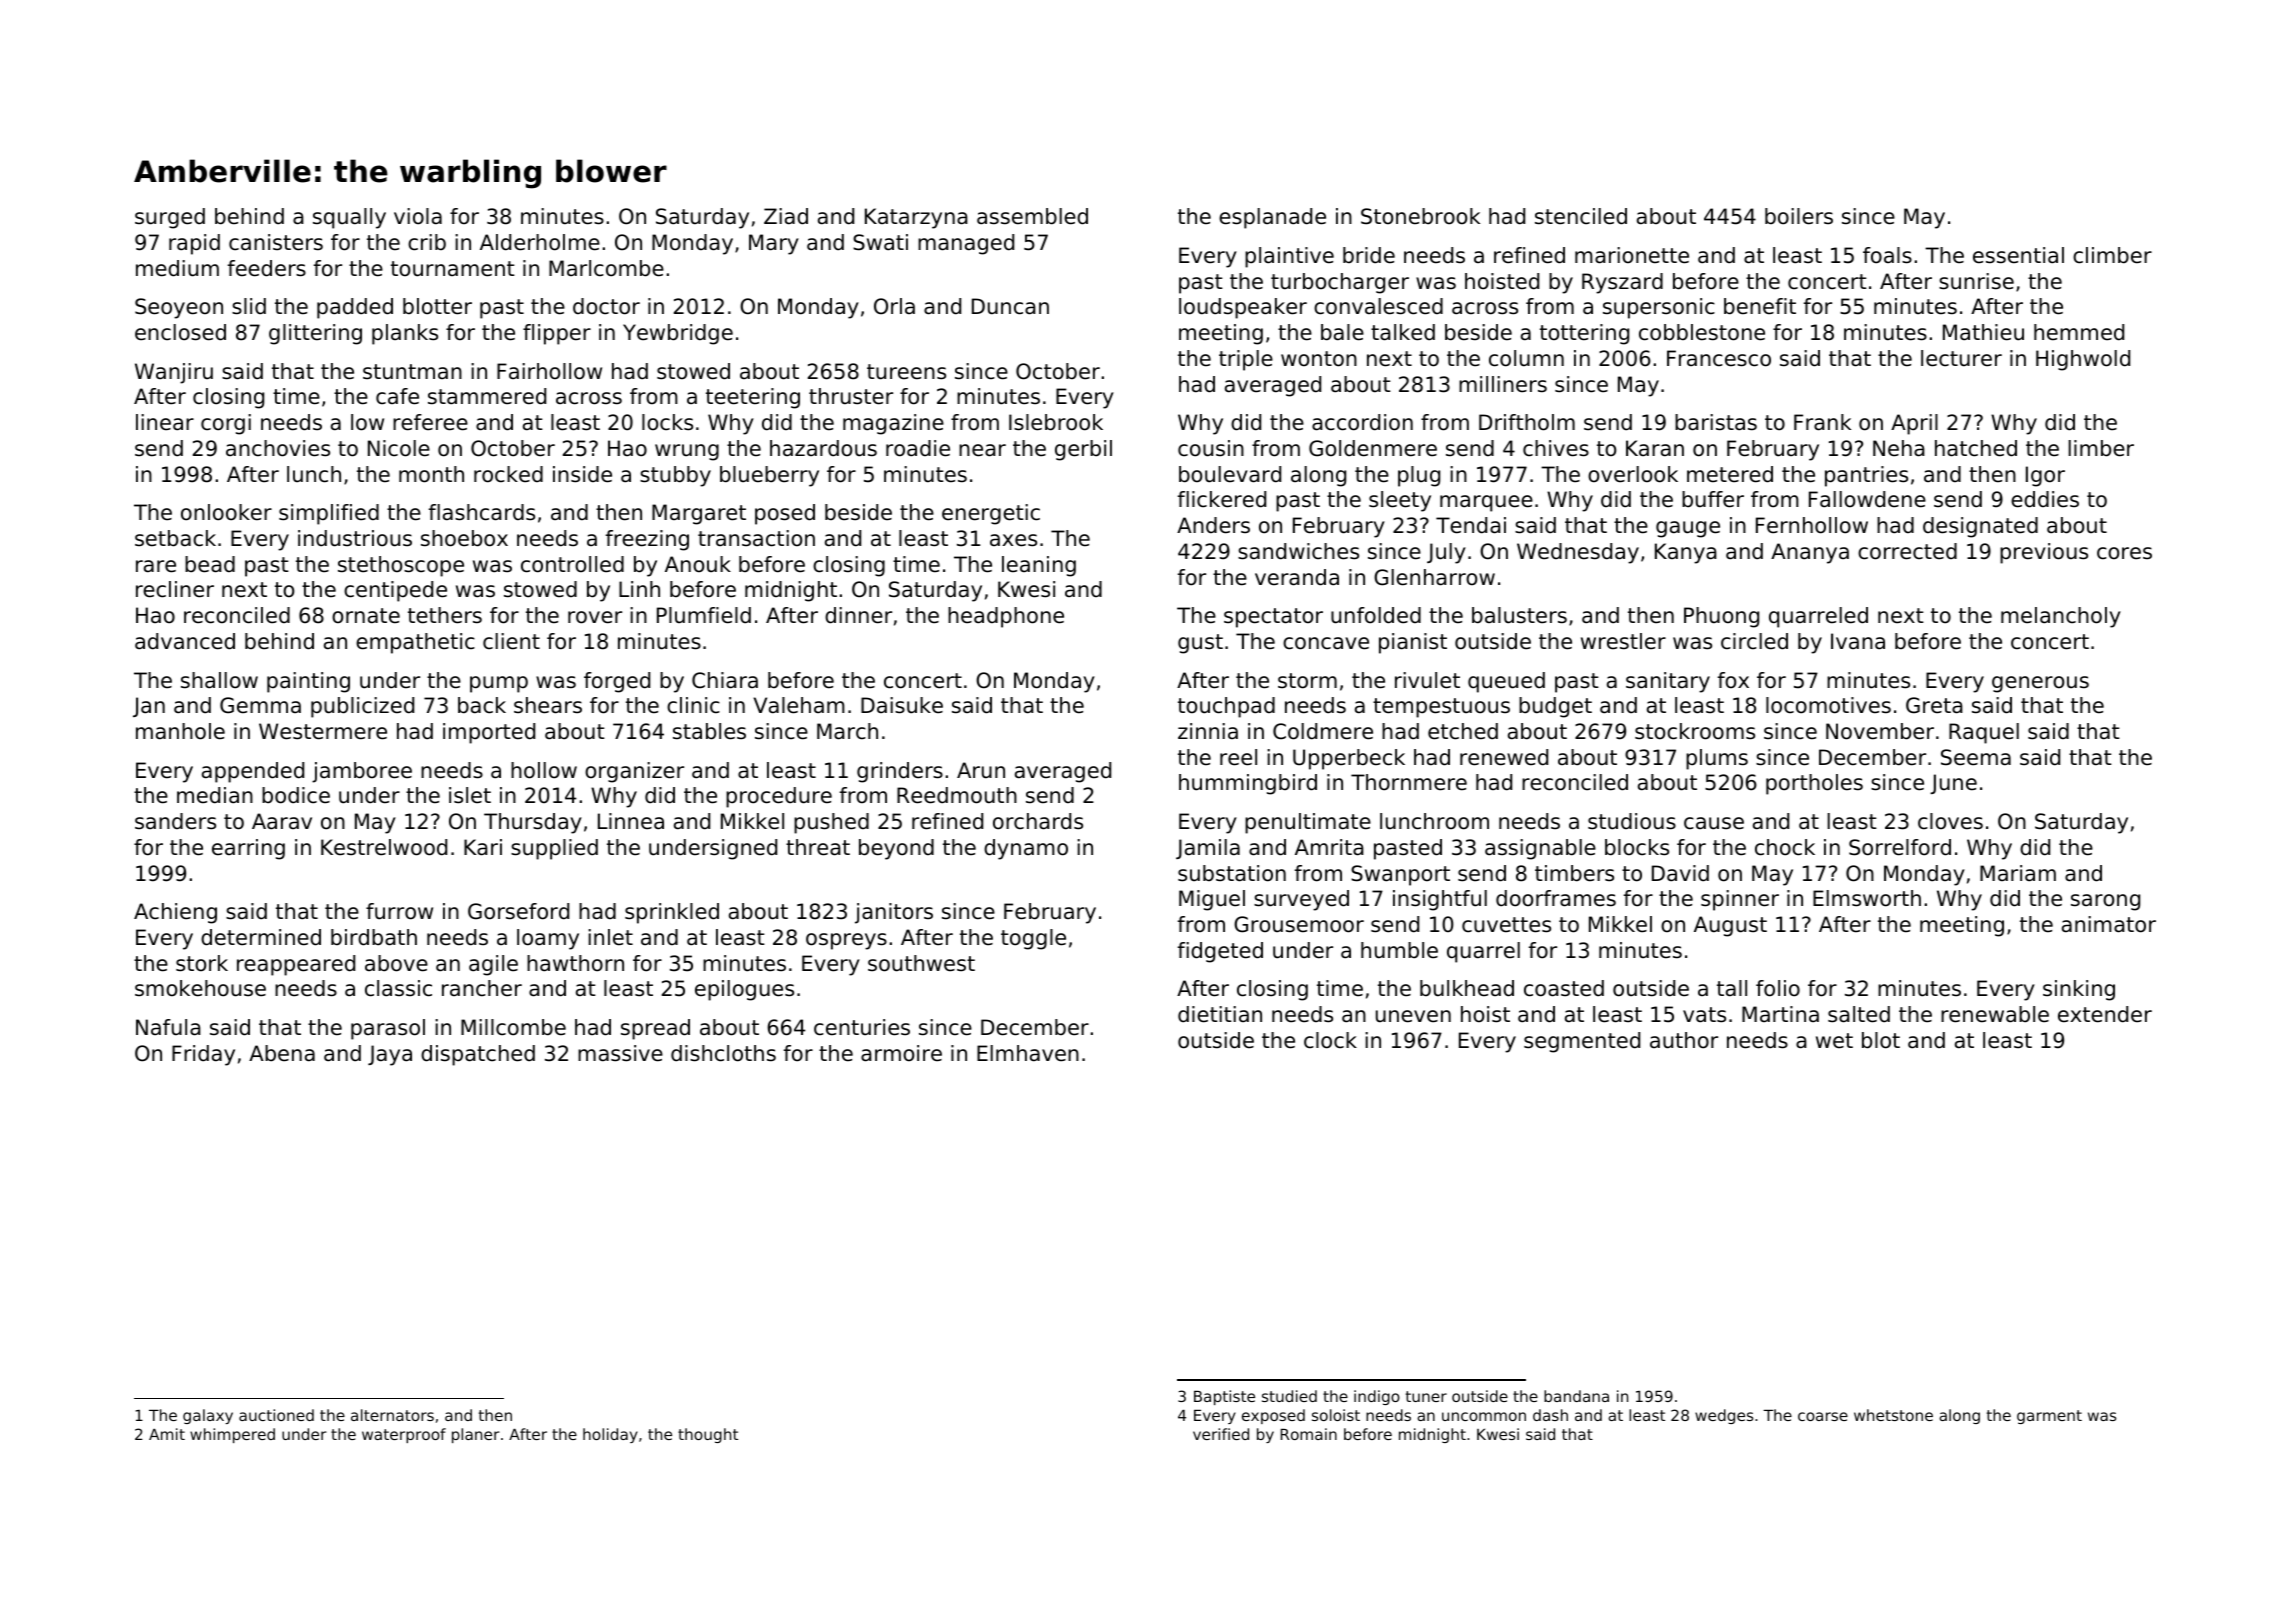  I want to click on tureens, so click(906, 372).
